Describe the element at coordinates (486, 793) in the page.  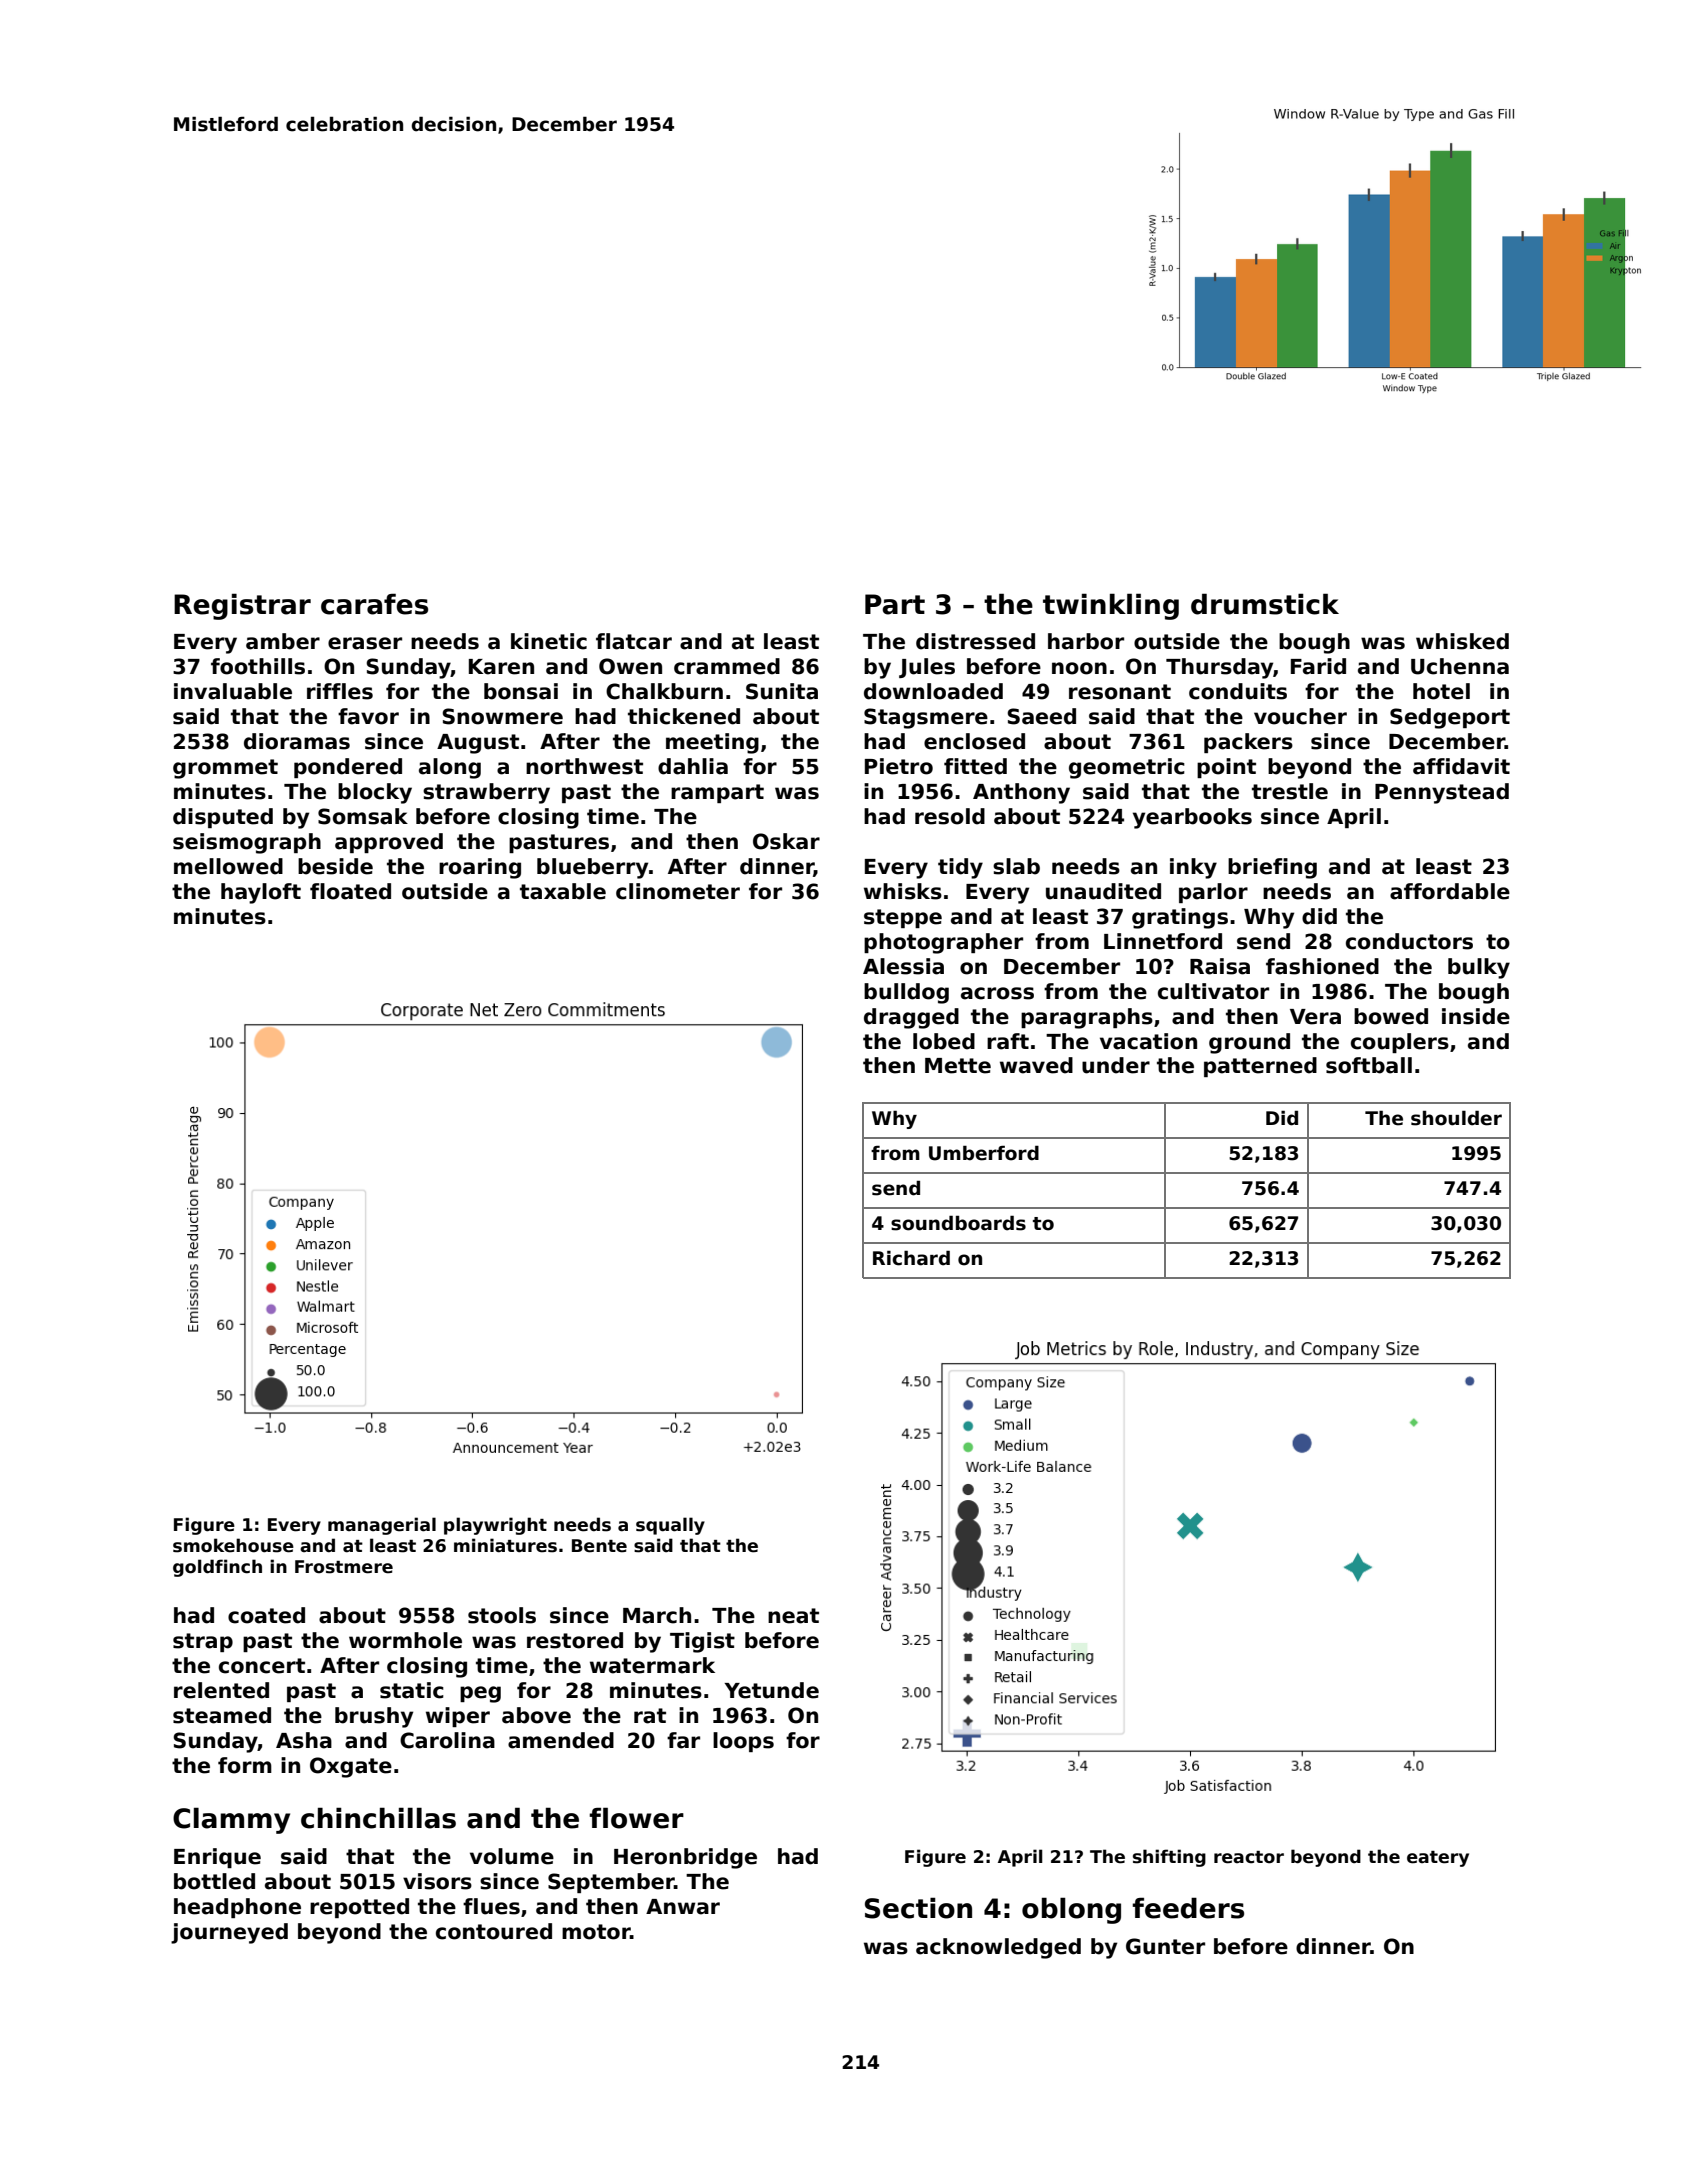
I see `strawberry` at that location.
